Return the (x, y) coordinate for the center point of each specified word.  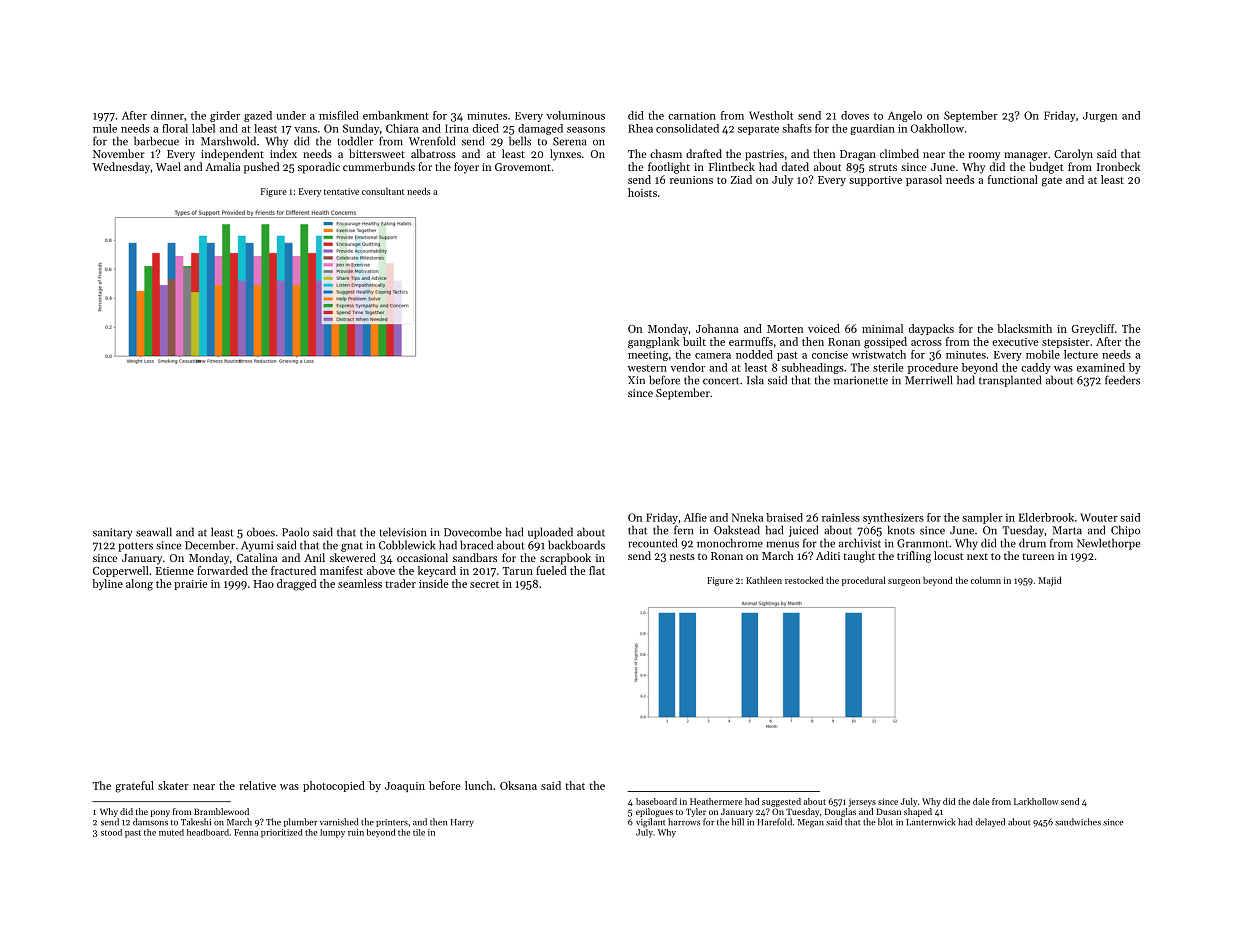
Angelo (905, 116)
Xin (636, 380)
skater (173, 785)
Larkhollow (1036, 801)
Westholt (771, 115)
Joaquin (405, 787)
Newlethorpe (1108, 544)
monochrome (730, 543)
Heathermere (716, 801)
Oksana (518, 785)
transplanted (1010, 381)
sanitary (112, 533)
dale (981, 801)
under (291, 115)
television (403, 532)
